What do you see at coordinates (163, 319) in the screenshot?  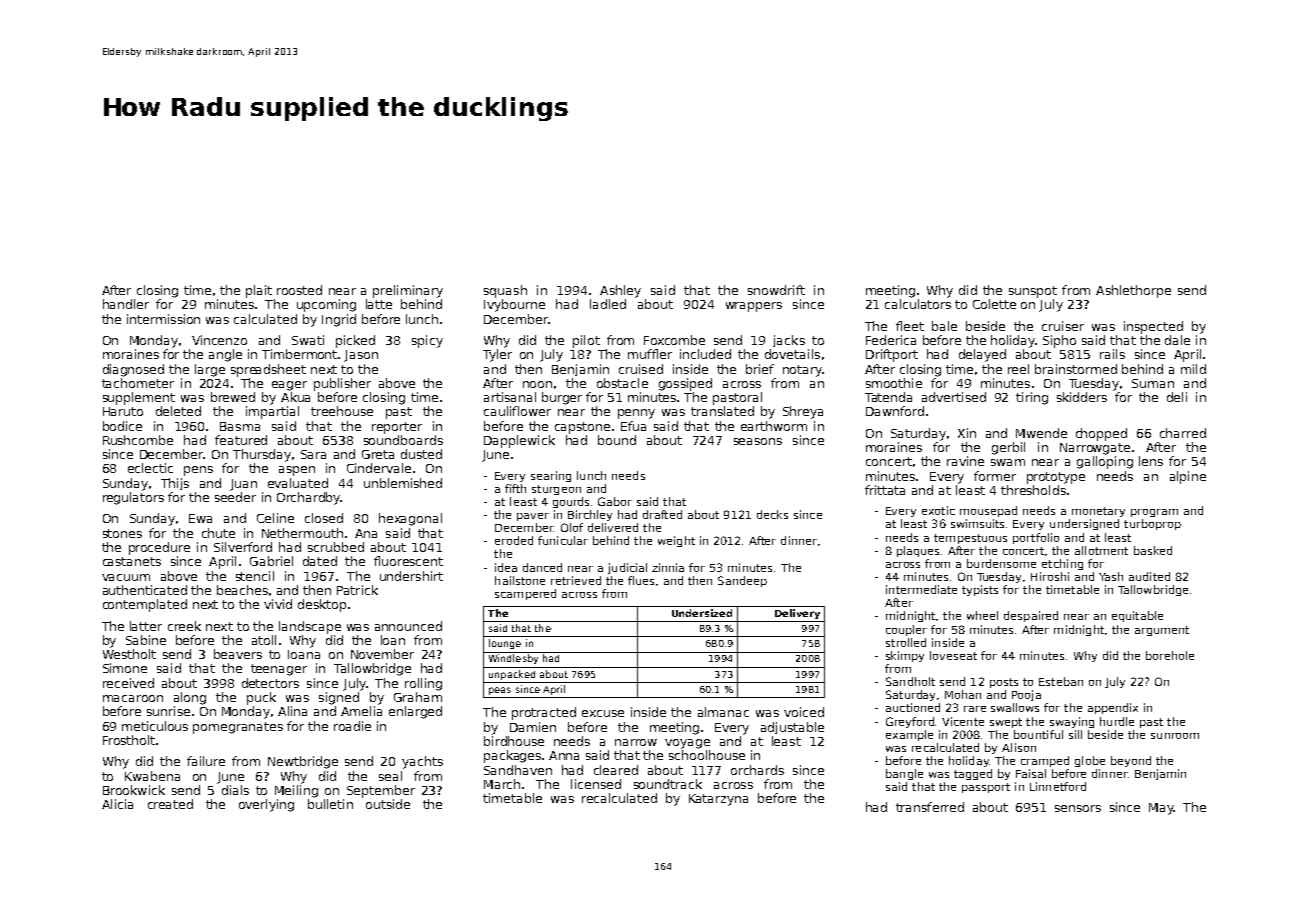 I see `intermission` at bounding box center [163, 319].
